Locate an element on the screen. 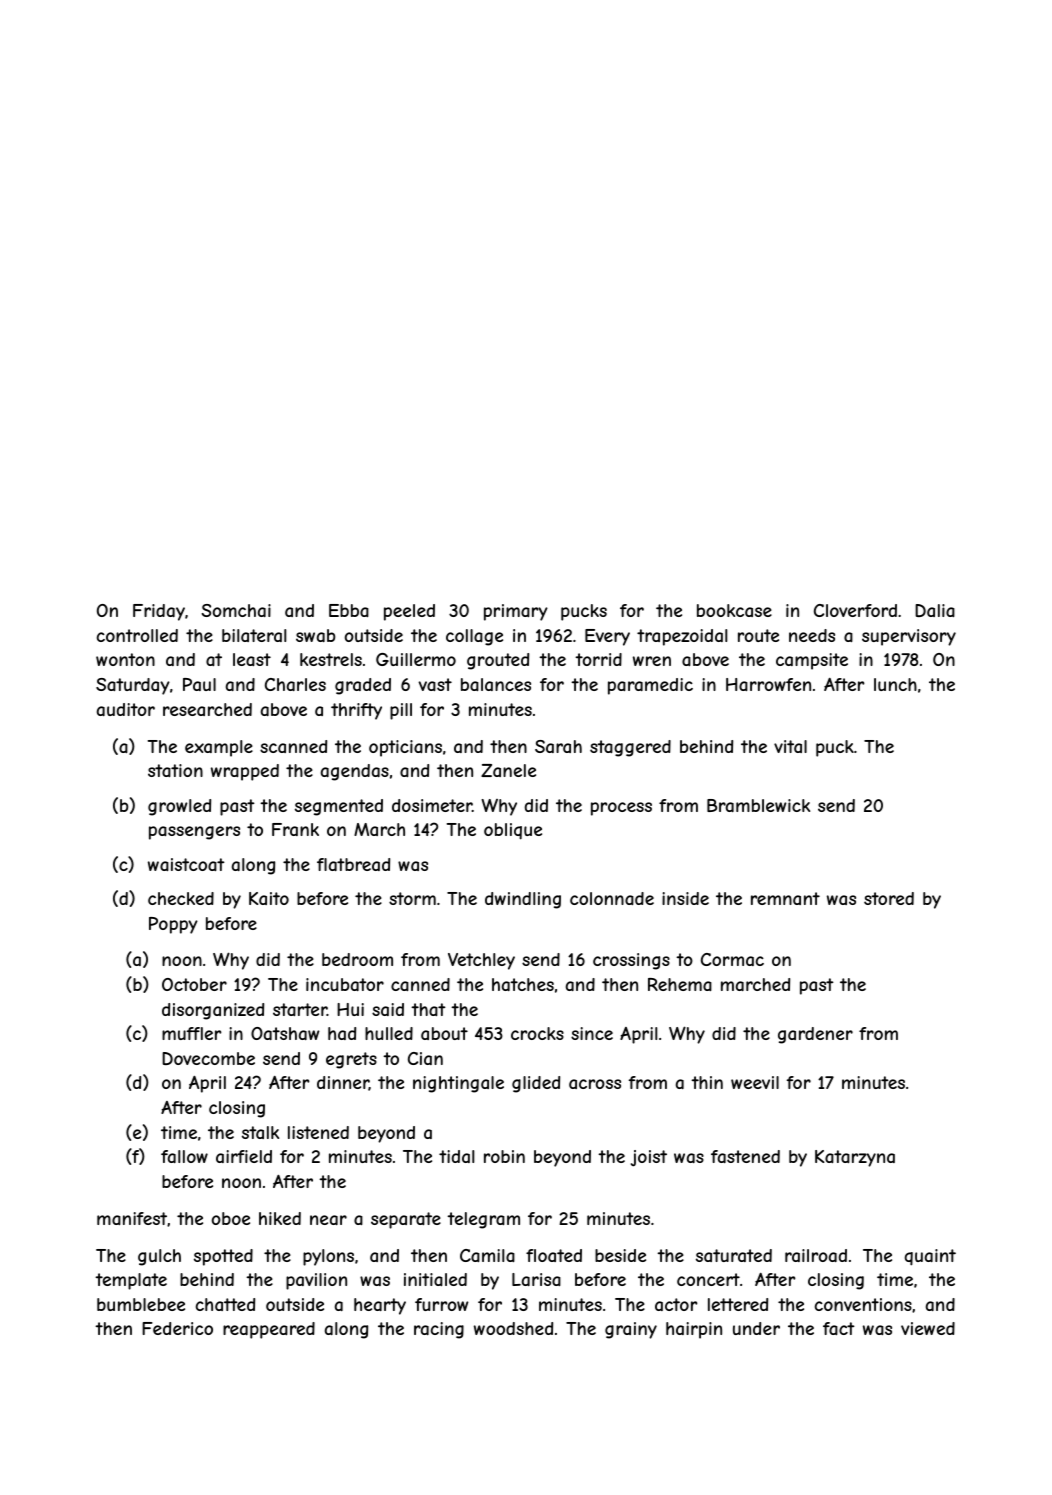 Image resolution: width=1052 pixels, height=1495 pixels. bookcase is located at coordinates (734, 610).
